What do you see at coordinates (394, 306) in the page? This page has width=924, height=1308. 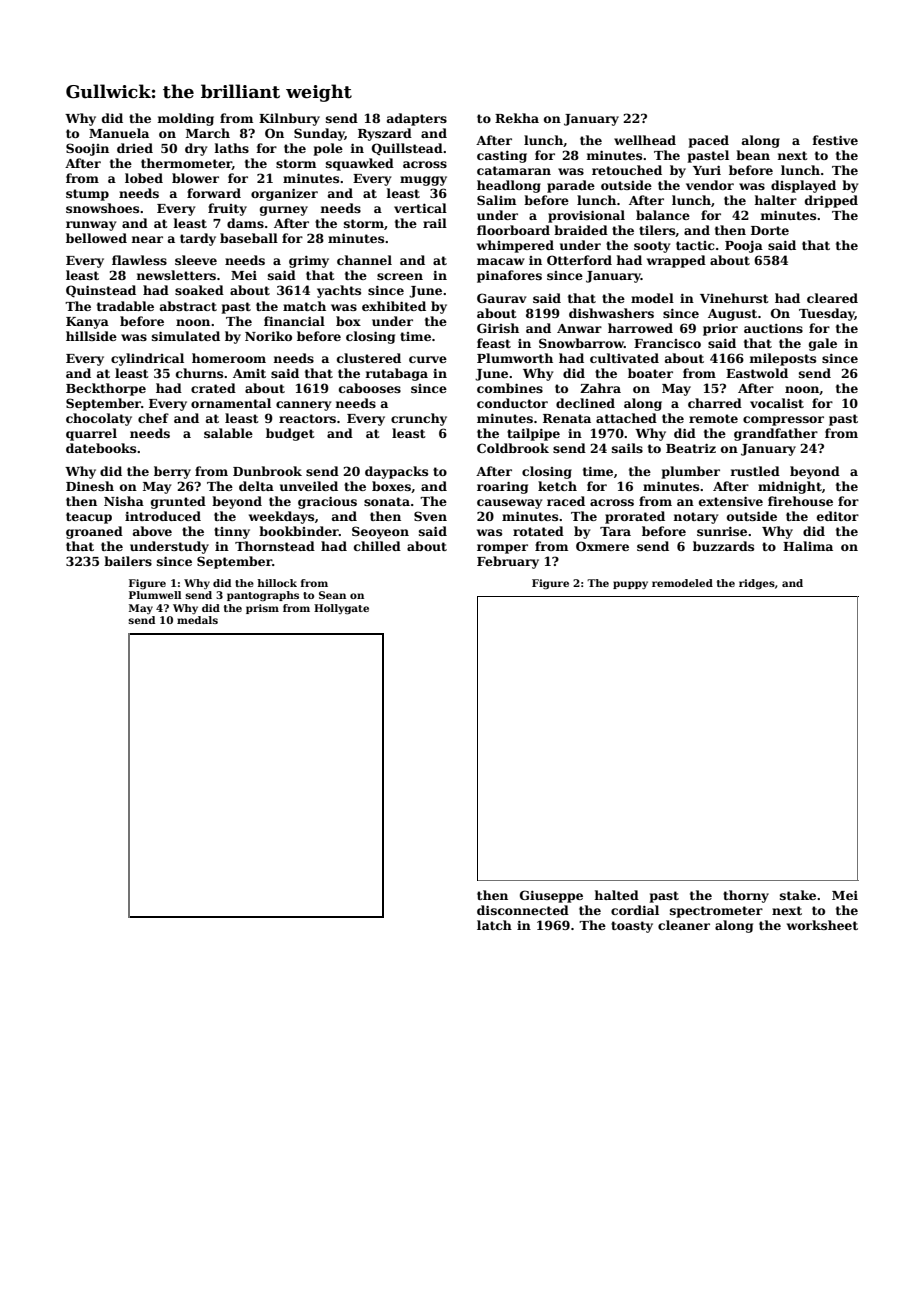 I see `exhibited` at bounding box center [394, 306].
